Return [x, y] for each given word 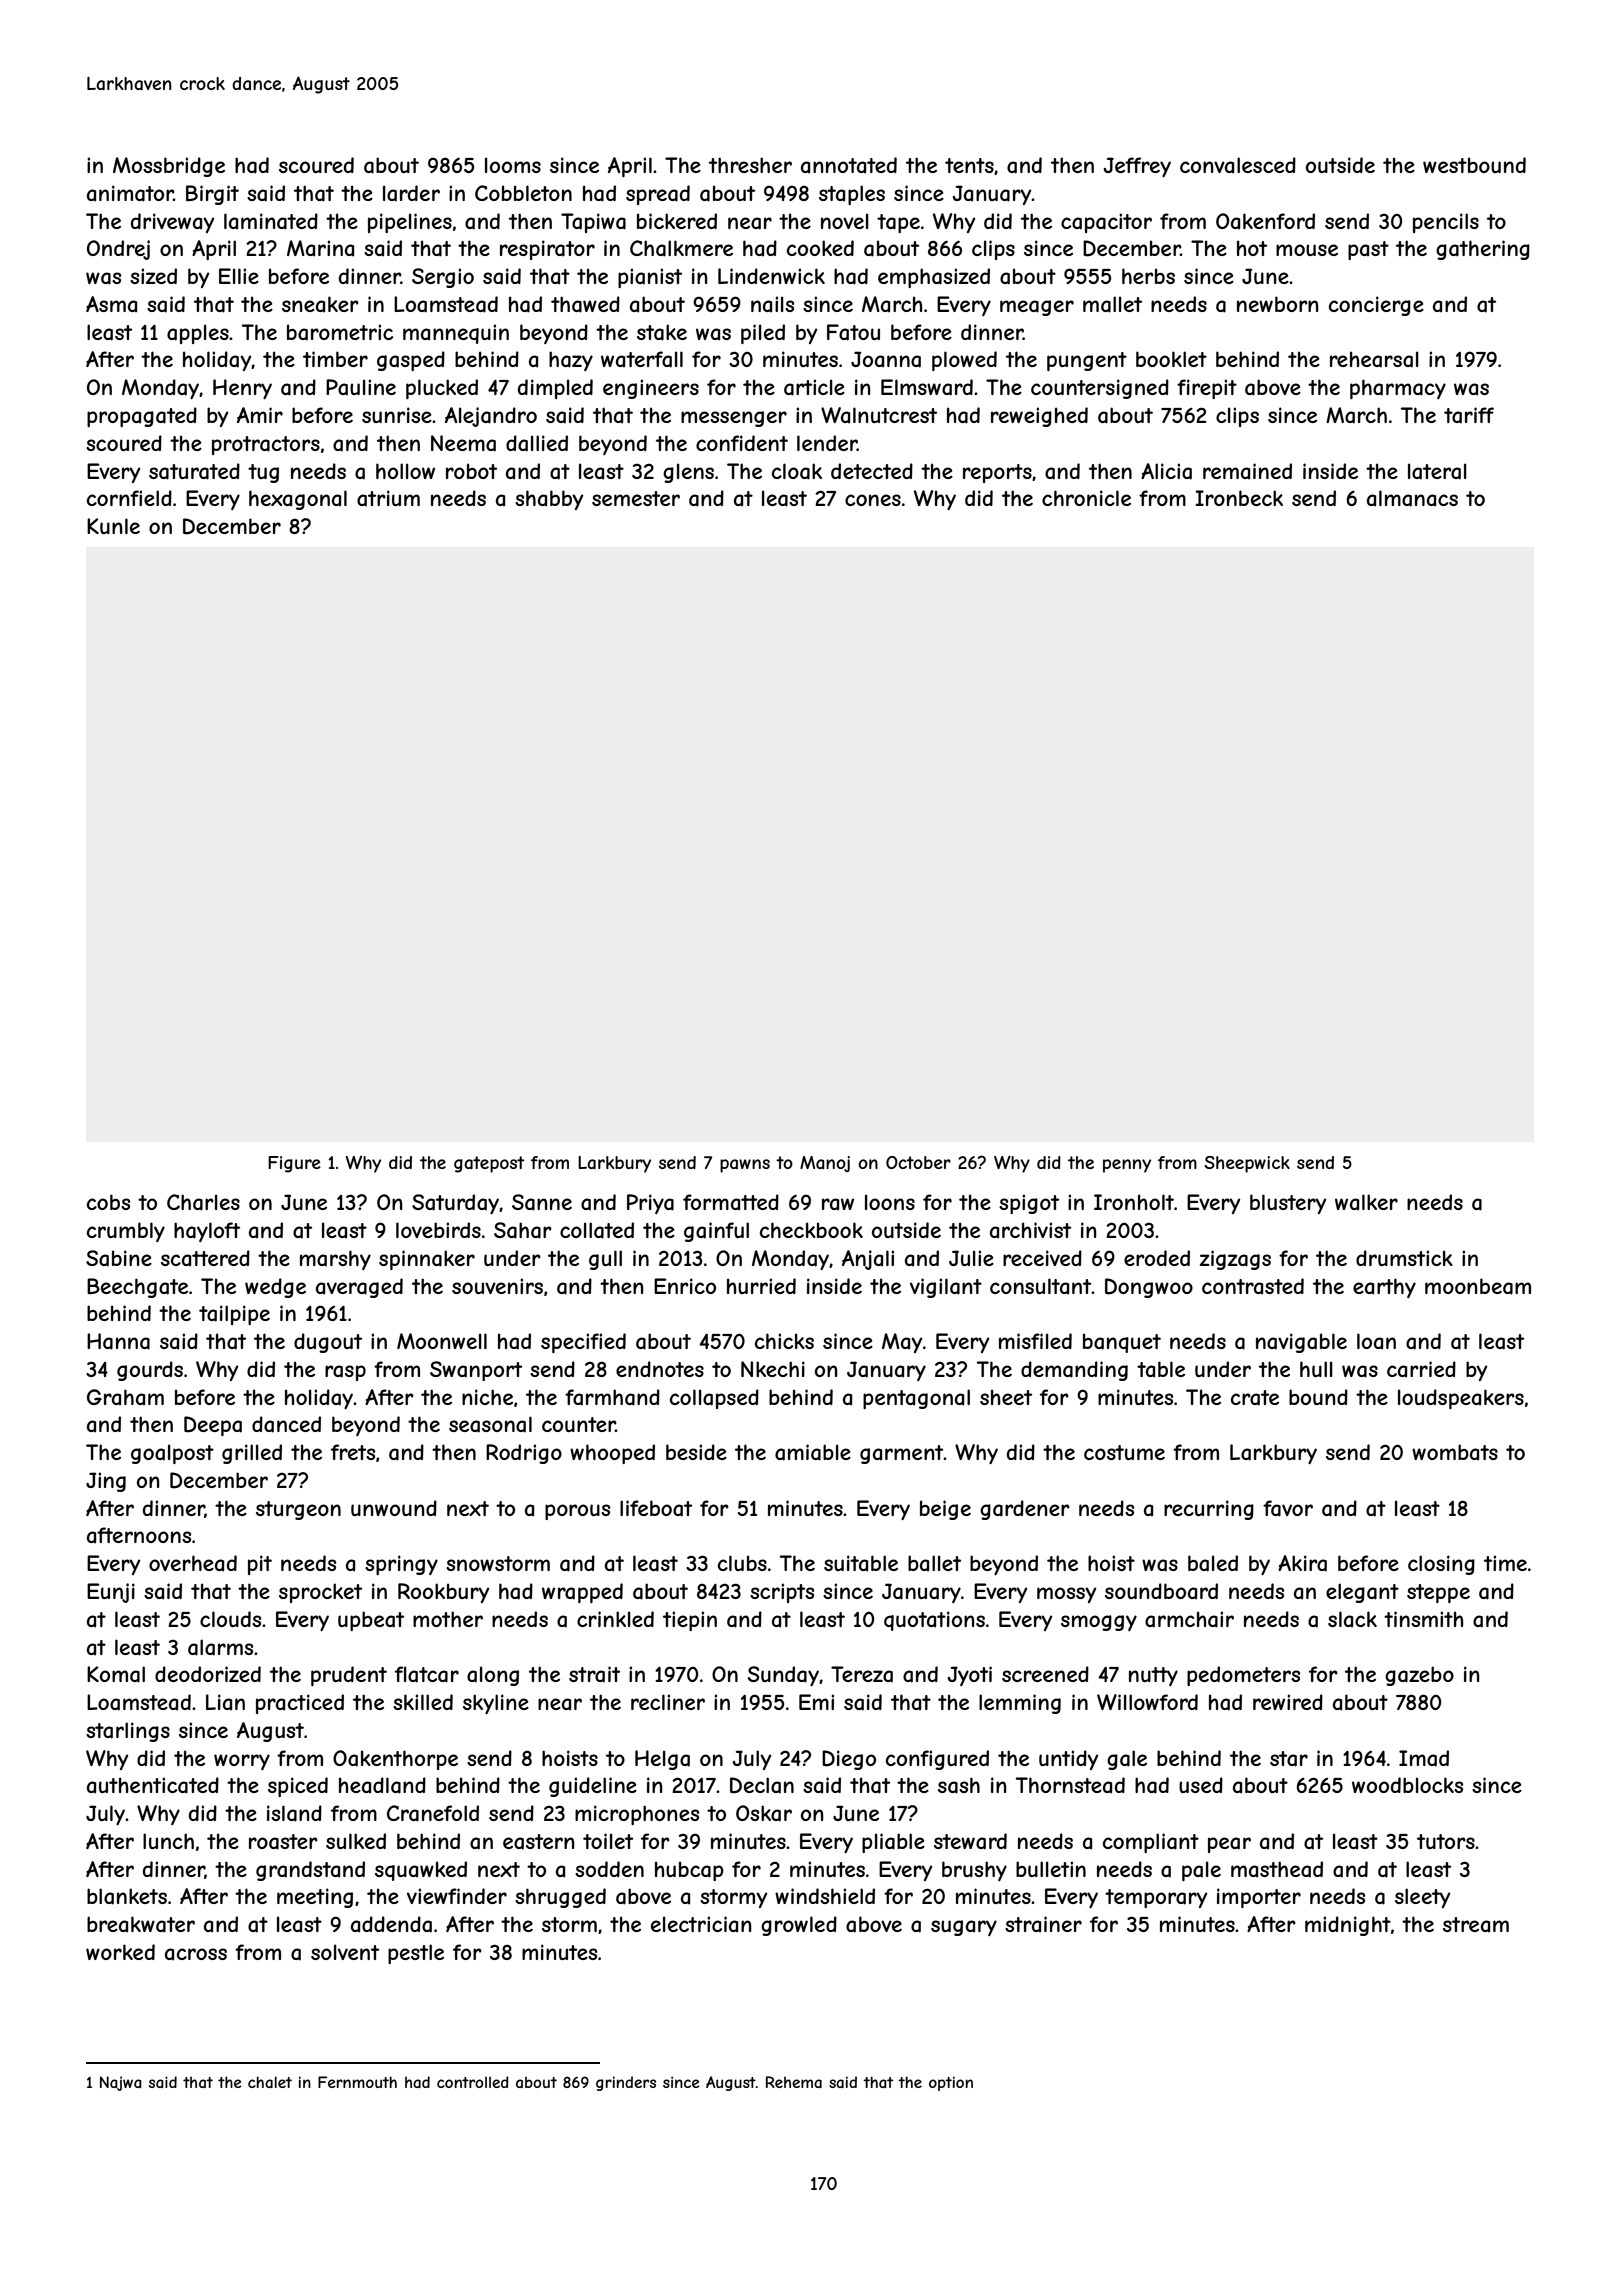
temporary [1156, 1898]
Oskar [764, 1813]
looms [513, 165]
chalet [270, 2082]
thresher [750, 165]
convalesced [1238, 165]
